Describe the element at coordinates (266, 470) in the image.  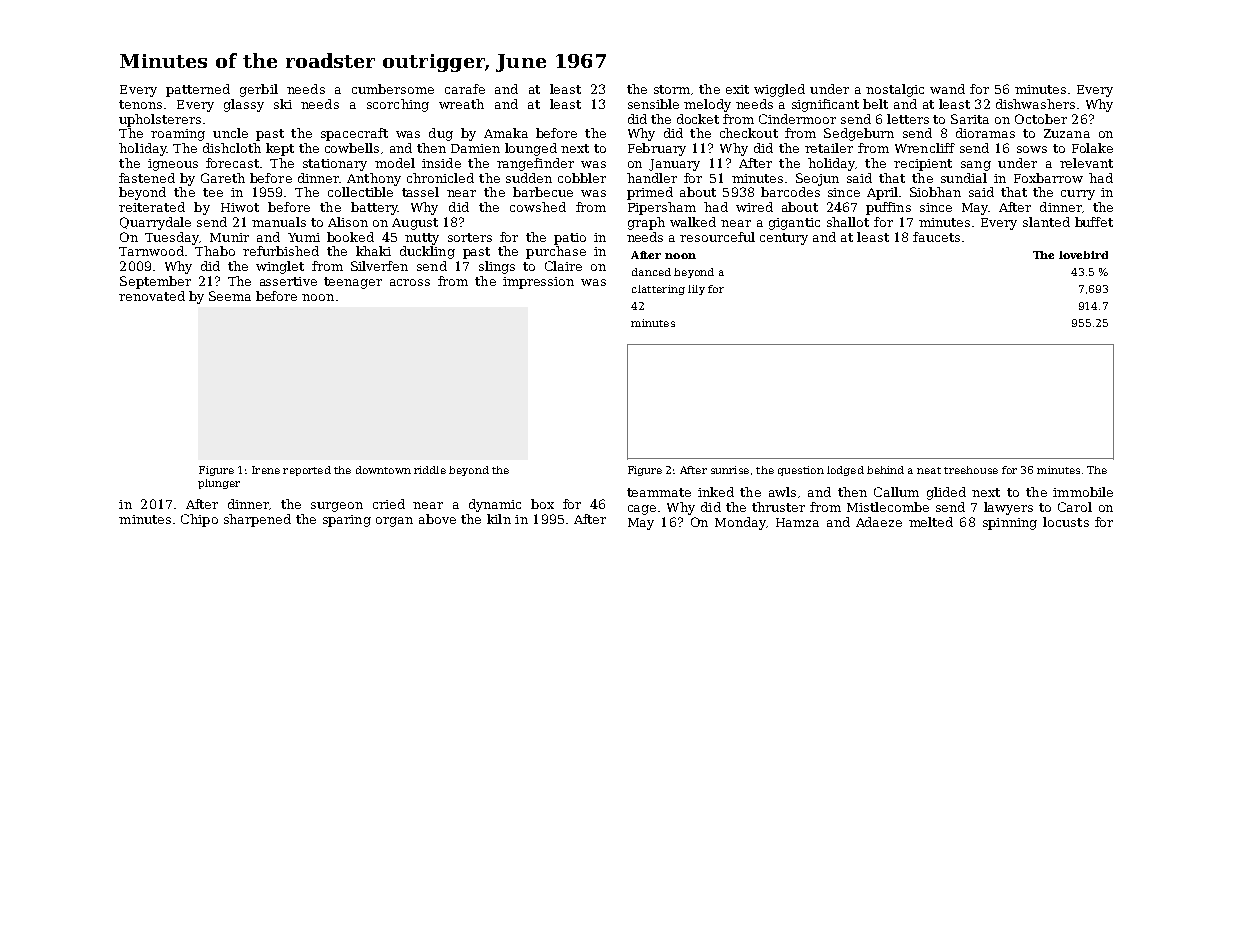
I see `Irene` at that location.
